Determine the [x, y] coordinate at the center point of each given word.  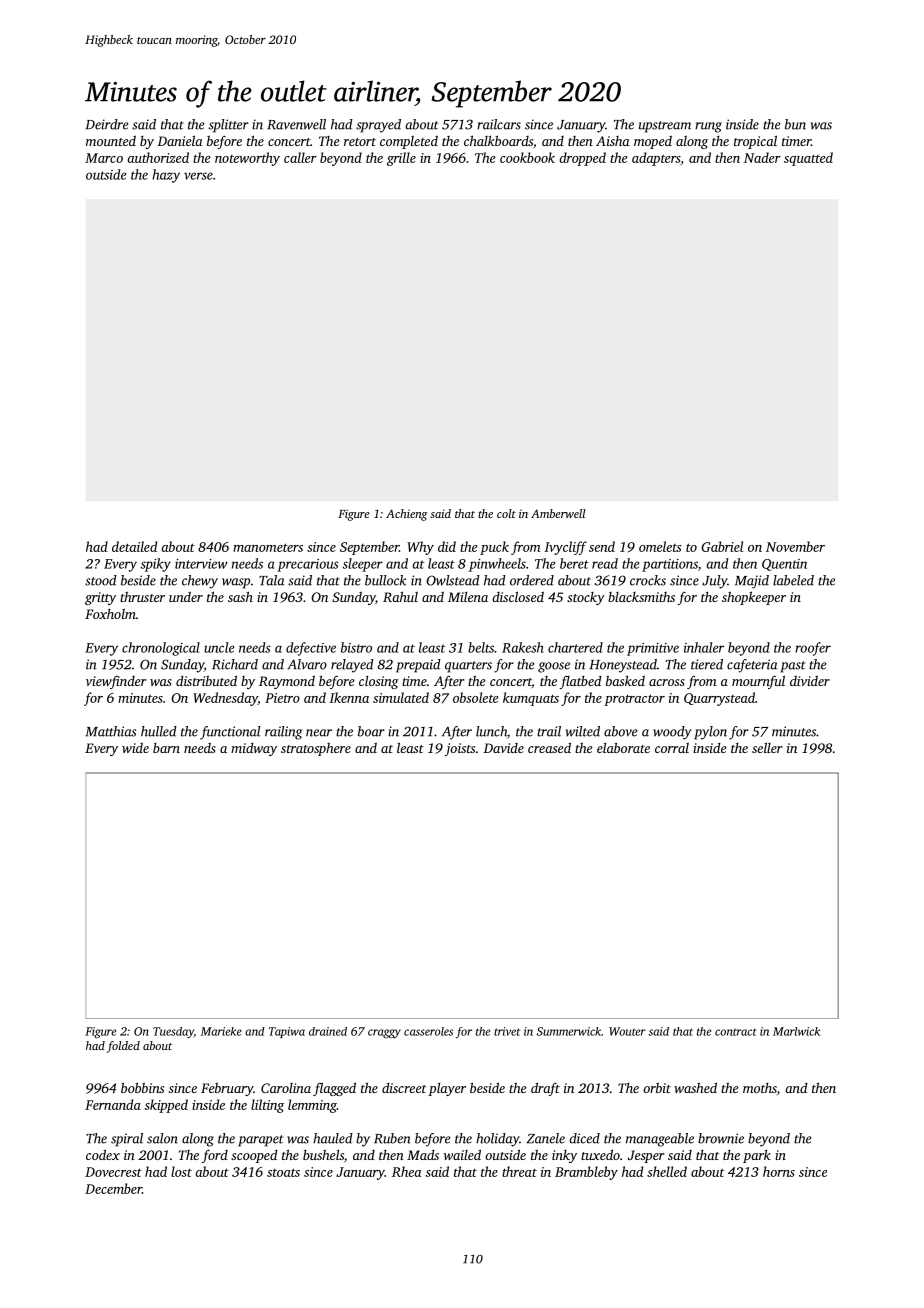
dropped [582, 159]
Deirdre [106, 124]
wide [135, 748]
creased [549, 747]
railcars [499, 124]
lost [181, 1171]
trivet [507, 1031]
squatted [808, 159]
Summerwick [569, 1031]
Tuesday [173, 1032]
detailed [134, 546]
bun [795, 124]
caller [300, 157]
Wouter [627, 1031]
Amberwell [558, 513]
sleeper [362, 565]
